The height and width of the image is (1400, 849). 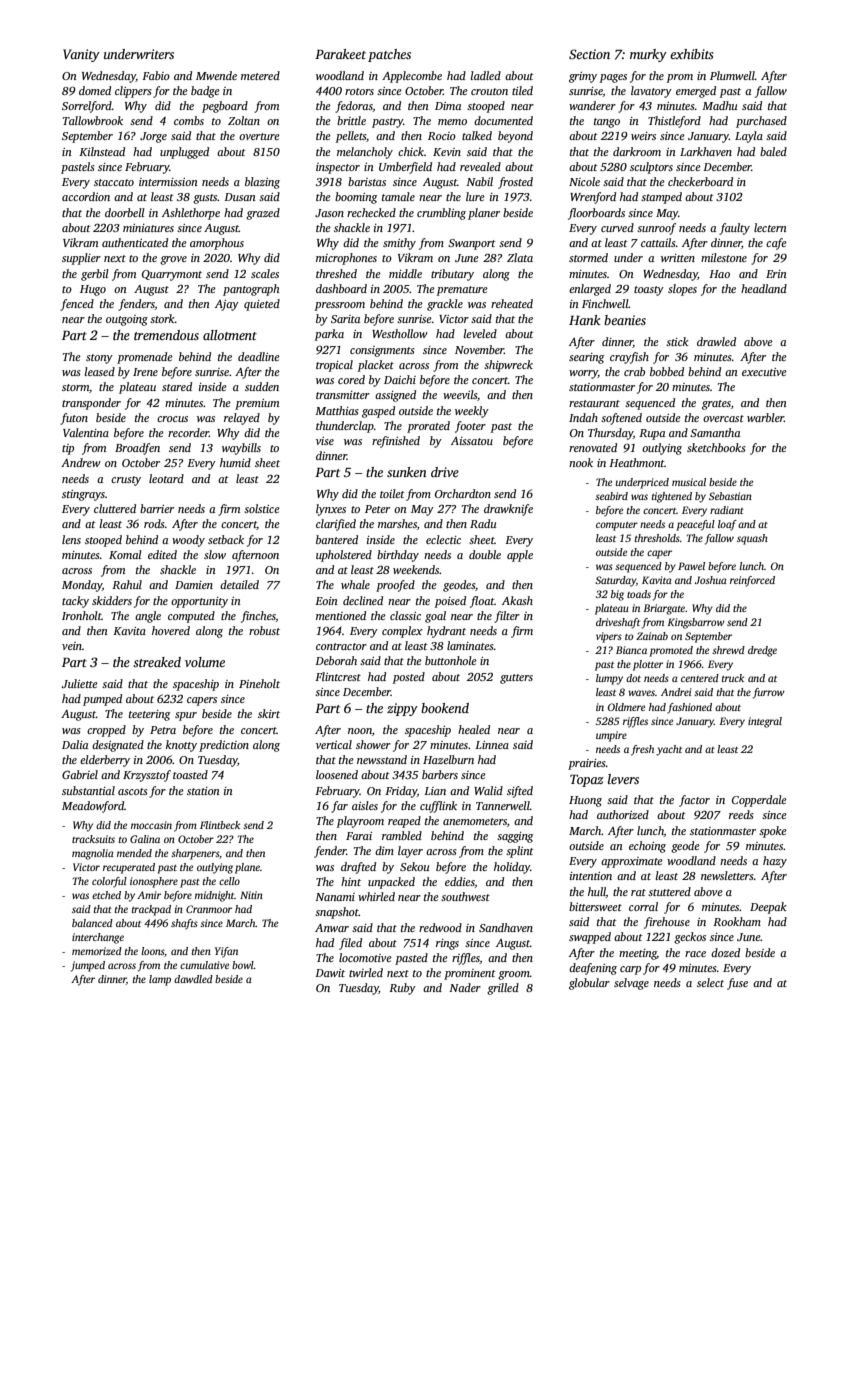 I want to click on reinforced, so click(x=752, y=581).
